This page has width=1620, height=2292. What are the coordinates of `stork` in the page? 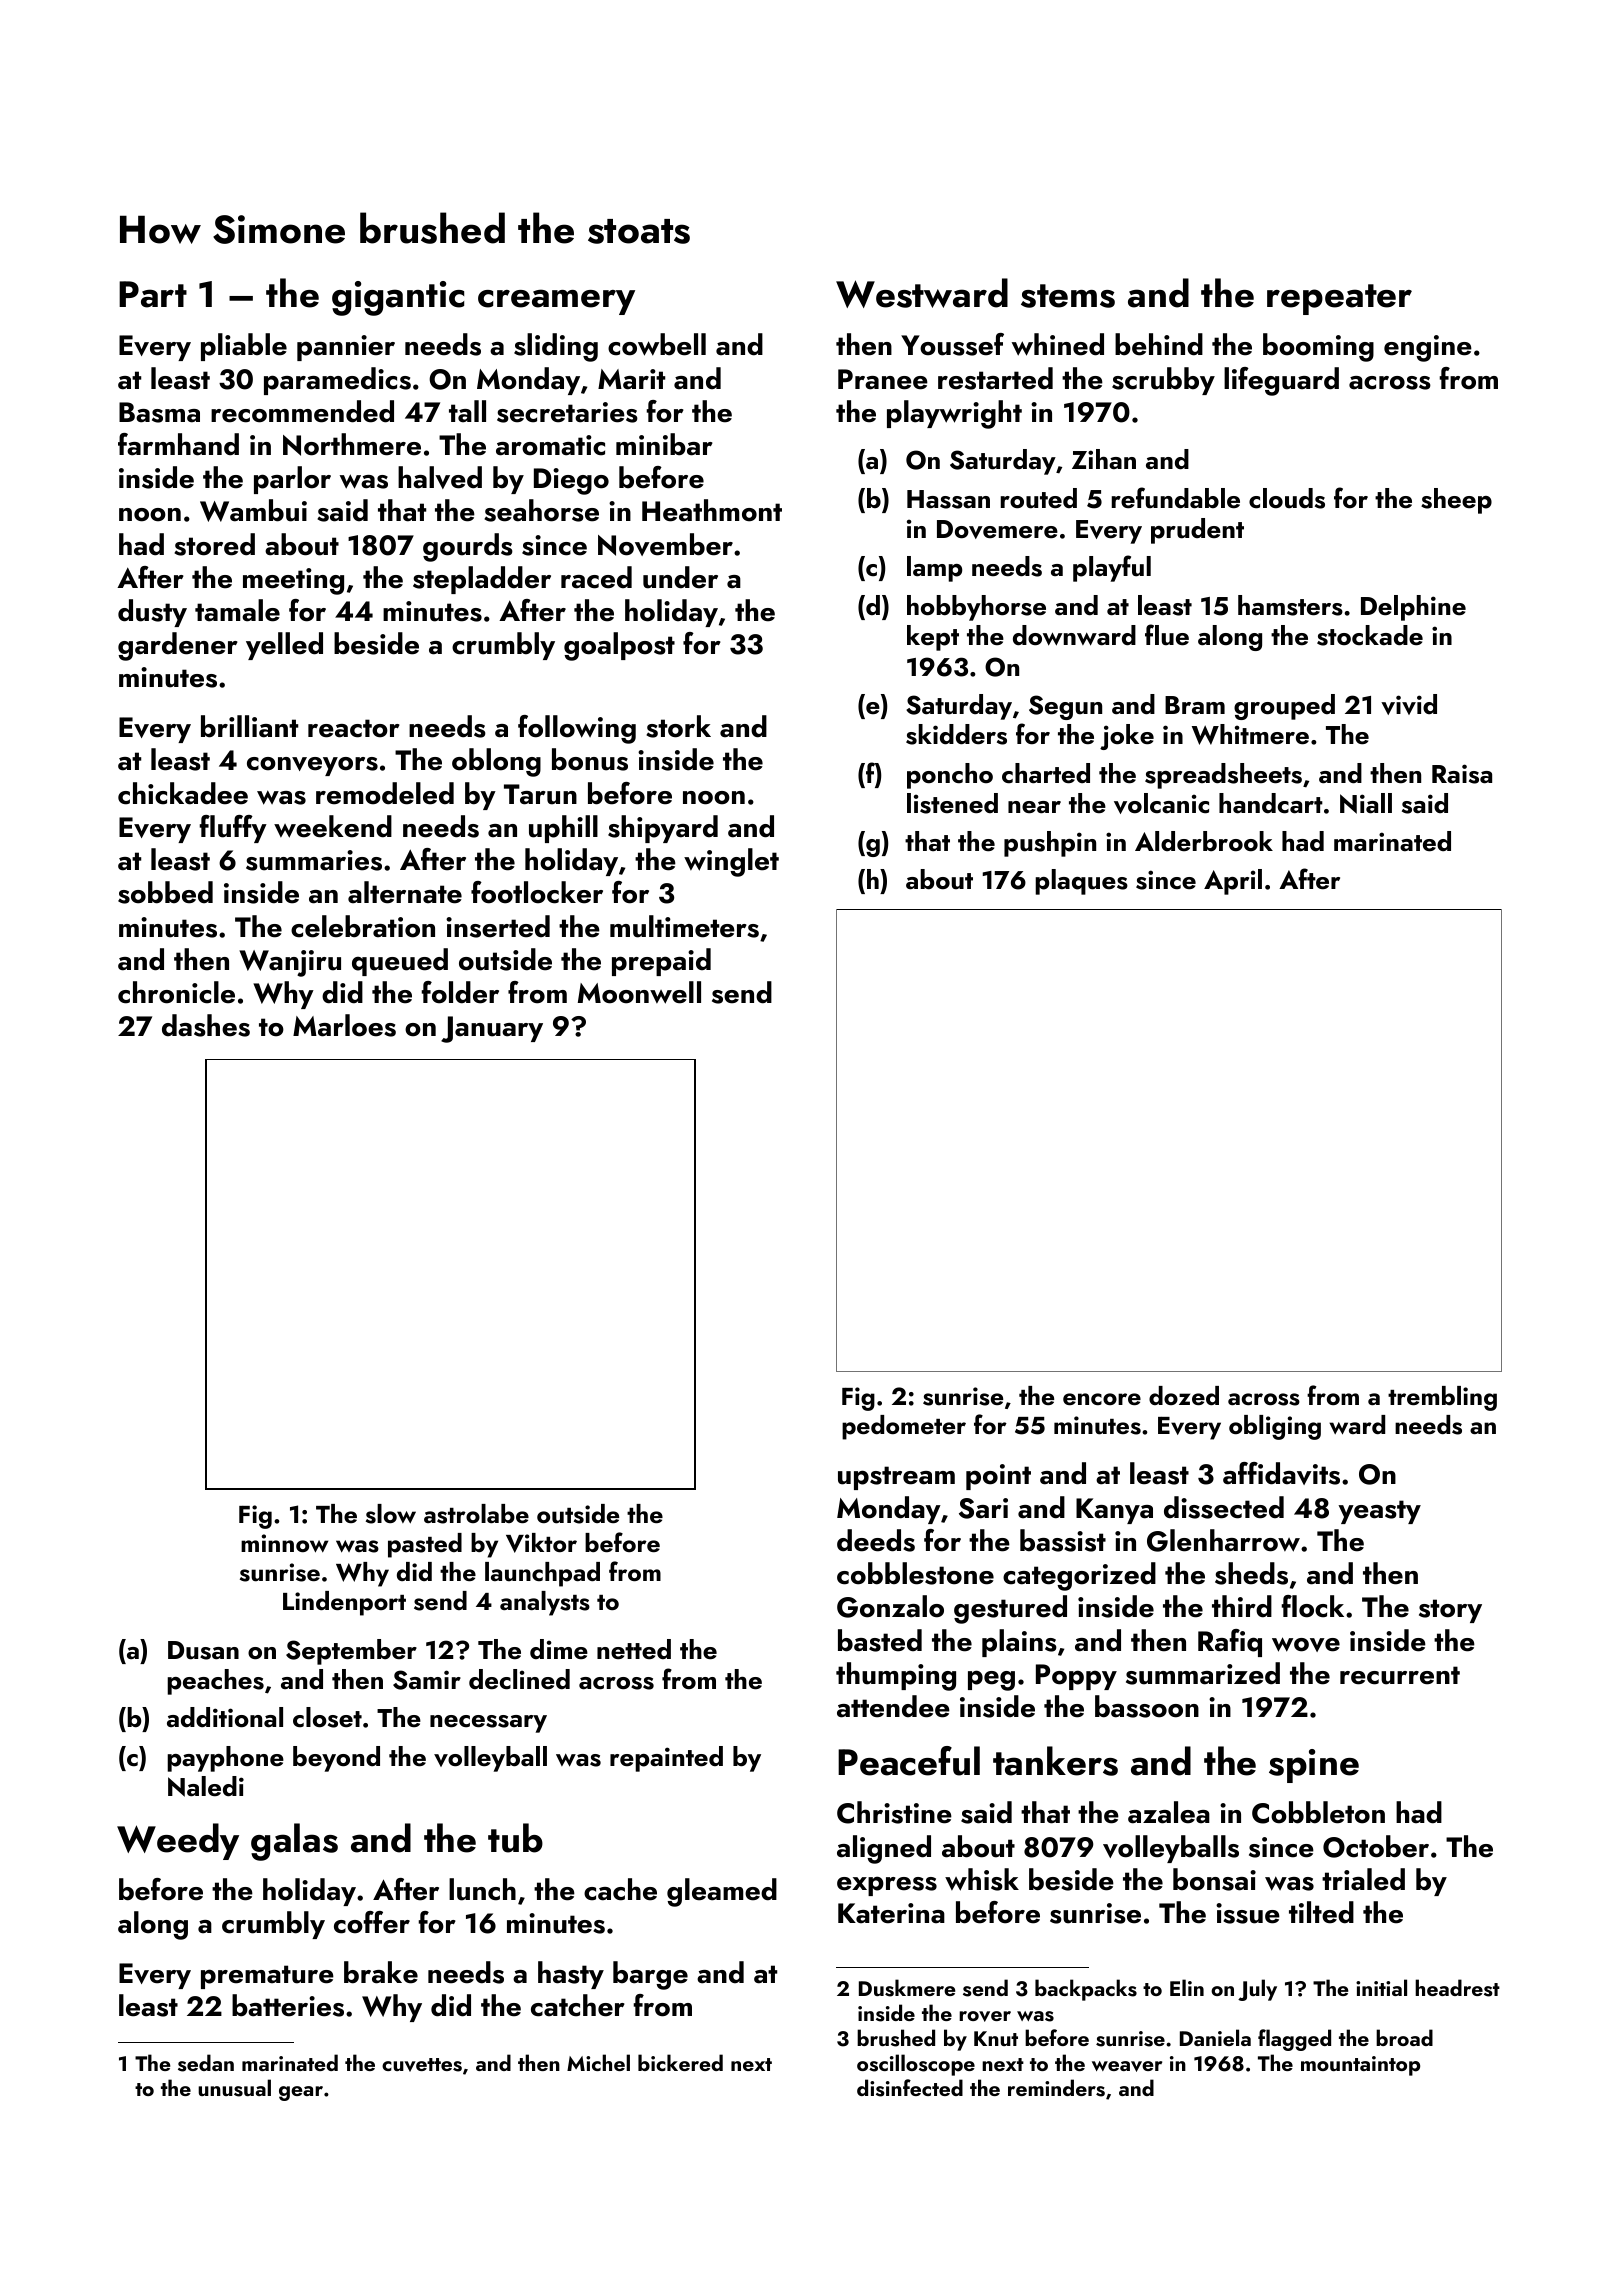 It's located at (678, 726).
